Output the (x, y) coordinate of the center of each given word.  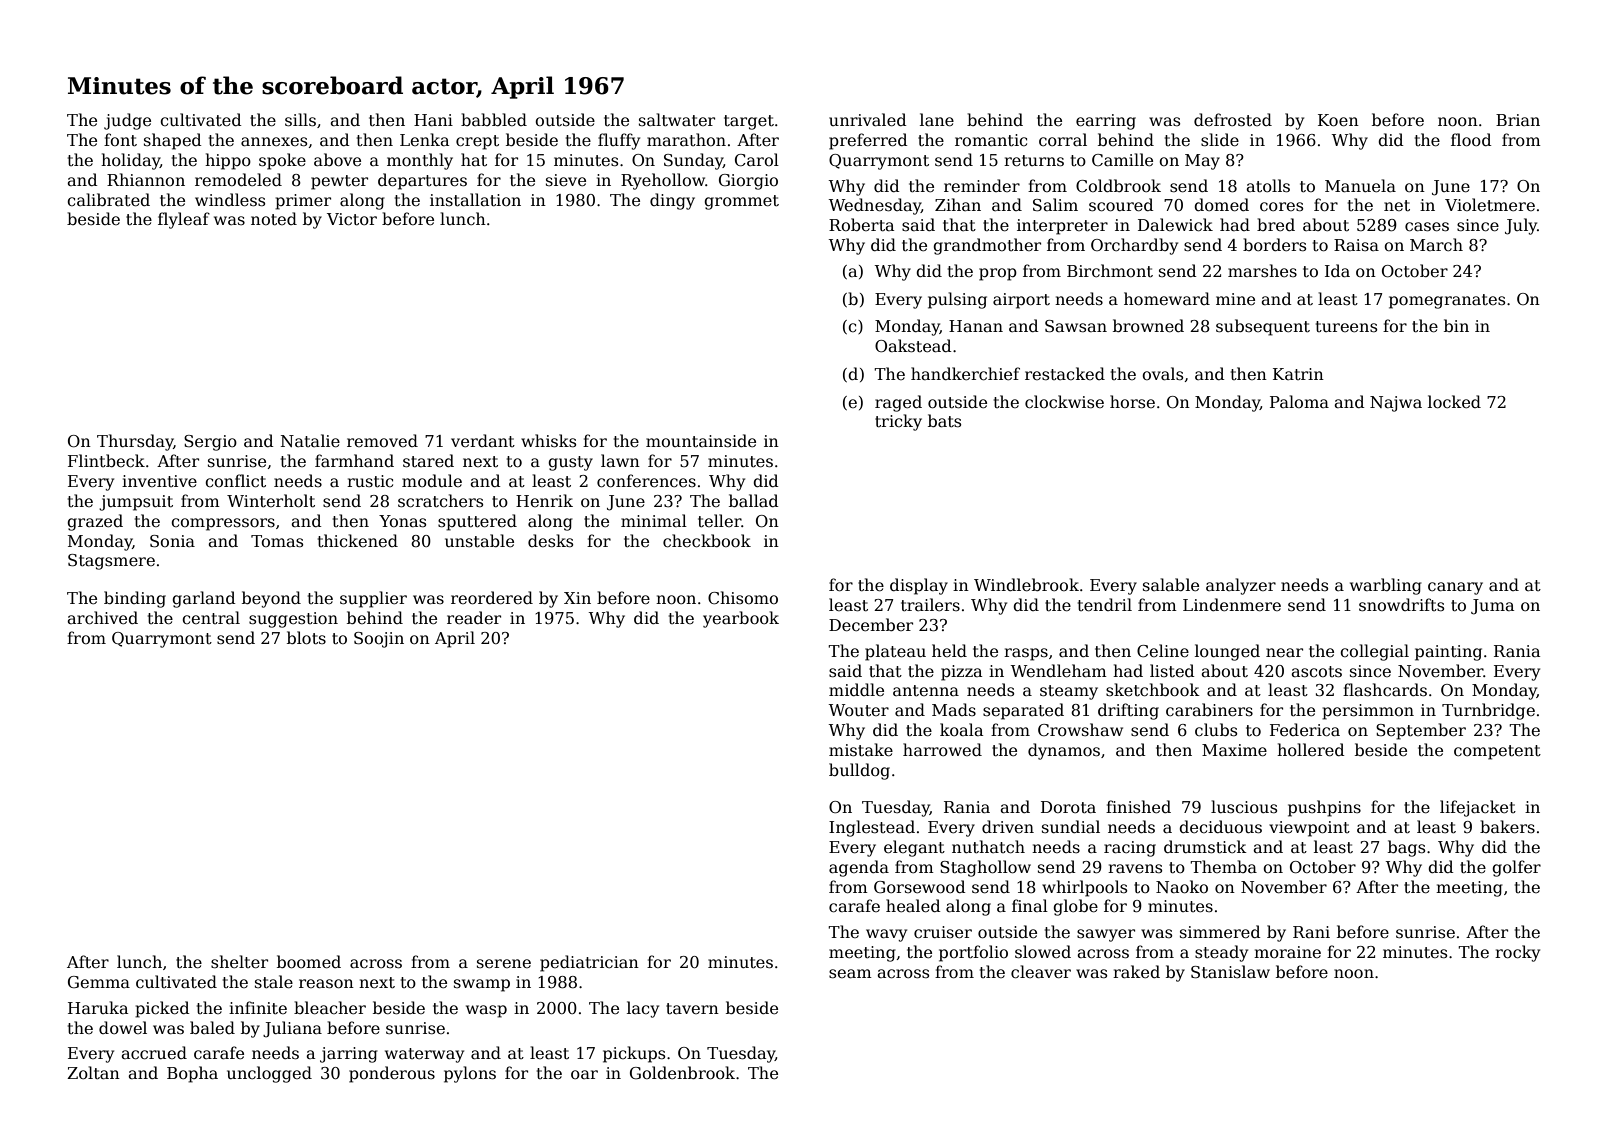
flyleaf (184, 220)
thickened (358, 540)
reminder (982, 185)
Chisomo (743, 598)
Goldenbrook (682, 1073)
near (1284, 653)
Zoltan (93, 1073)
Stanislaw (1230, 972)
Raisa (1356, 245)
